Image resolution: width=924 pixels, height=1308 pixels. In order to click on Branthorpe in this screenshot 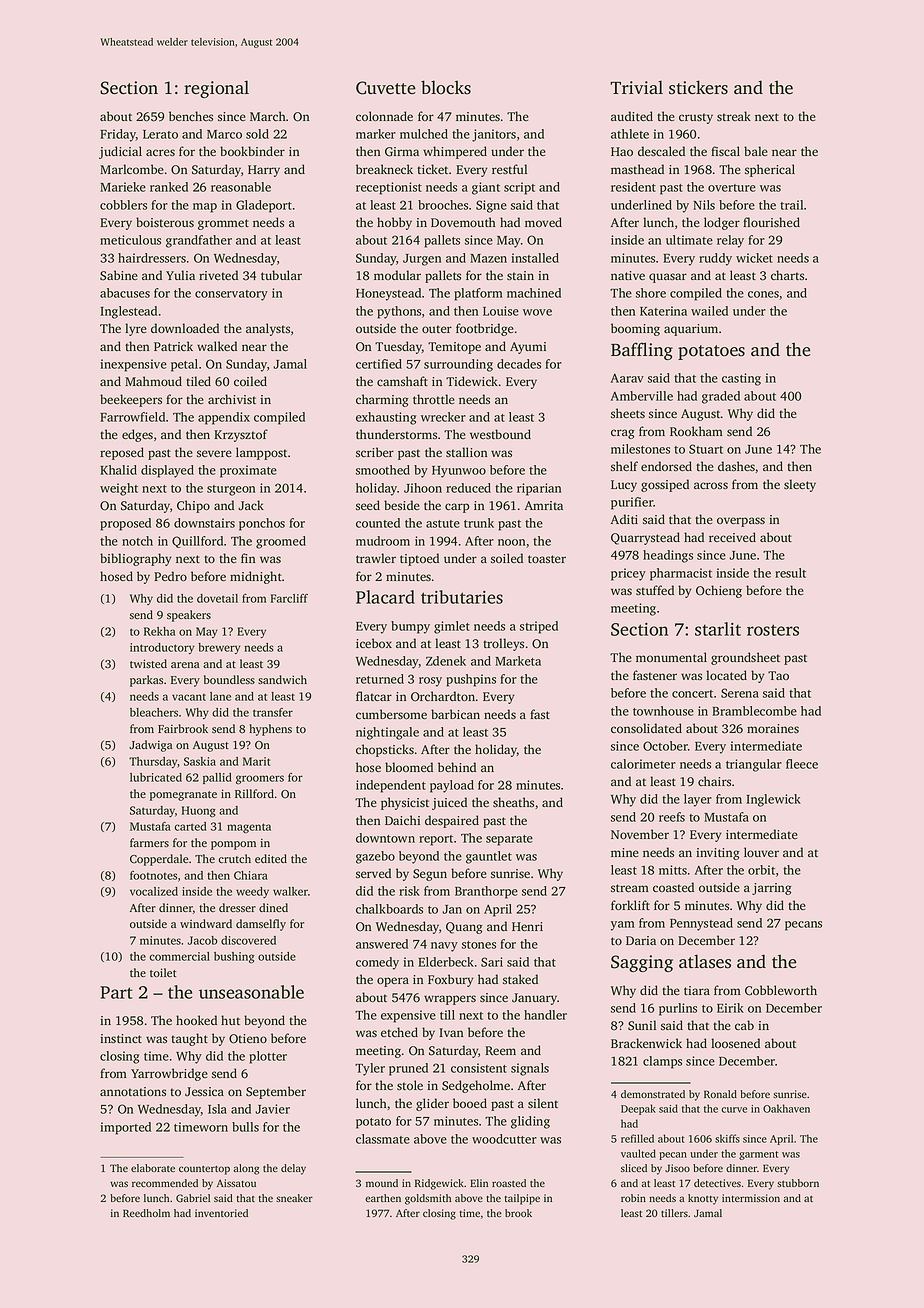, I will do `click(486, 892)`.
